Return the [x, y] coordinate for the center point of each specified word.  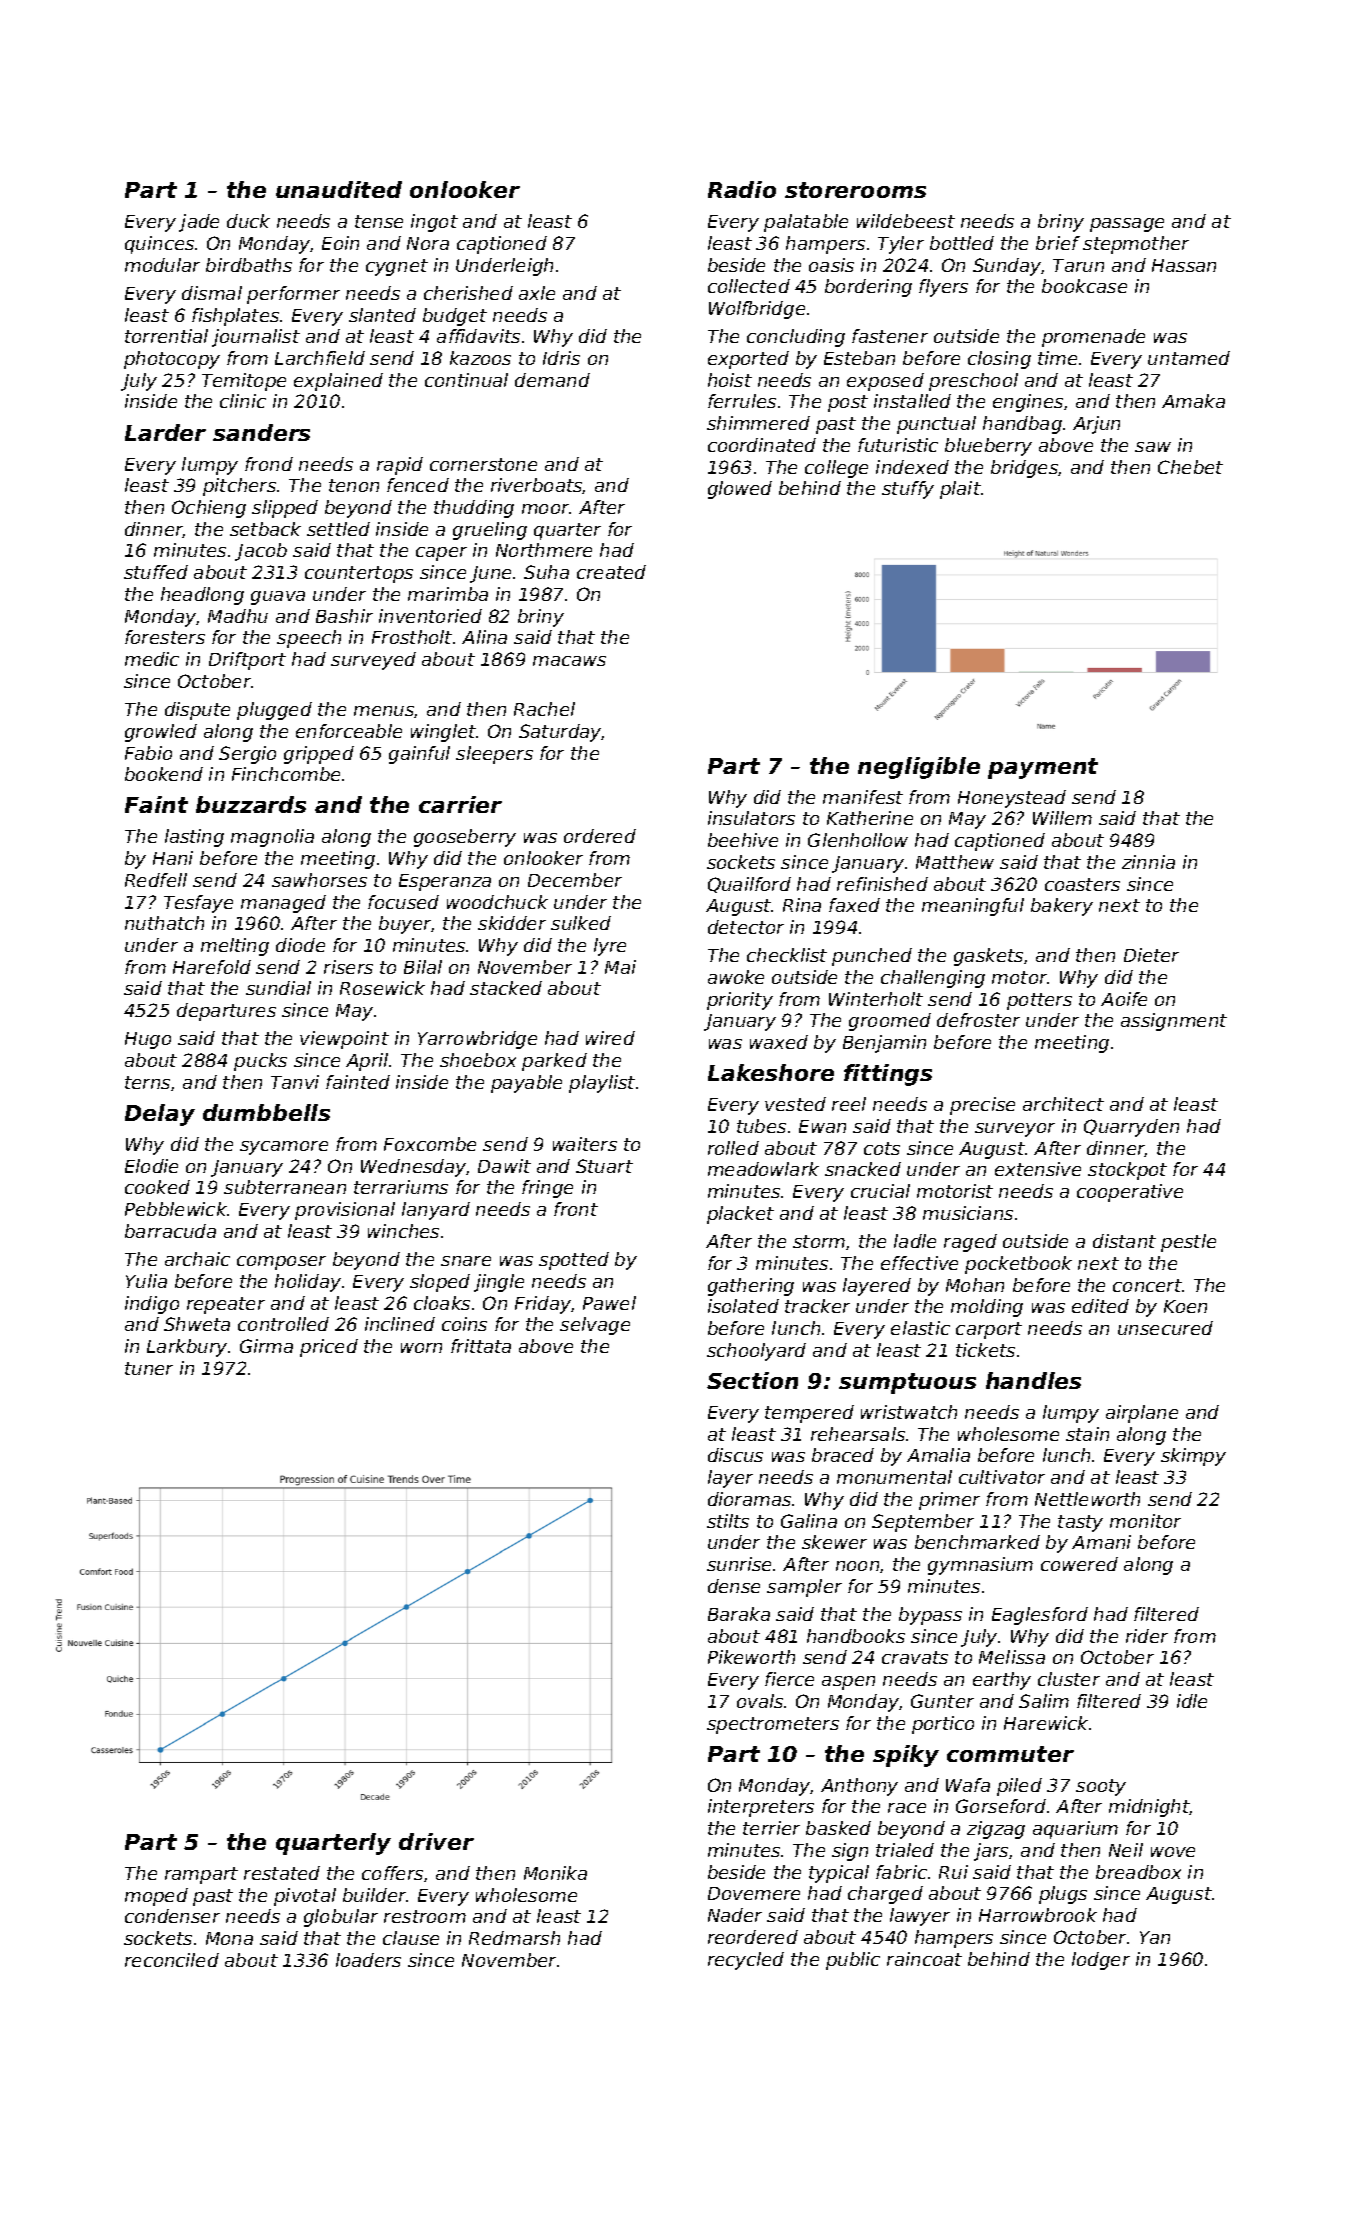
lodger [1101, 1961]
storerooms [855, 190]
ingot [434, 223]
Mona [229, 1938]
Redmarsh [514, 1938]
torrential [166, 336]
